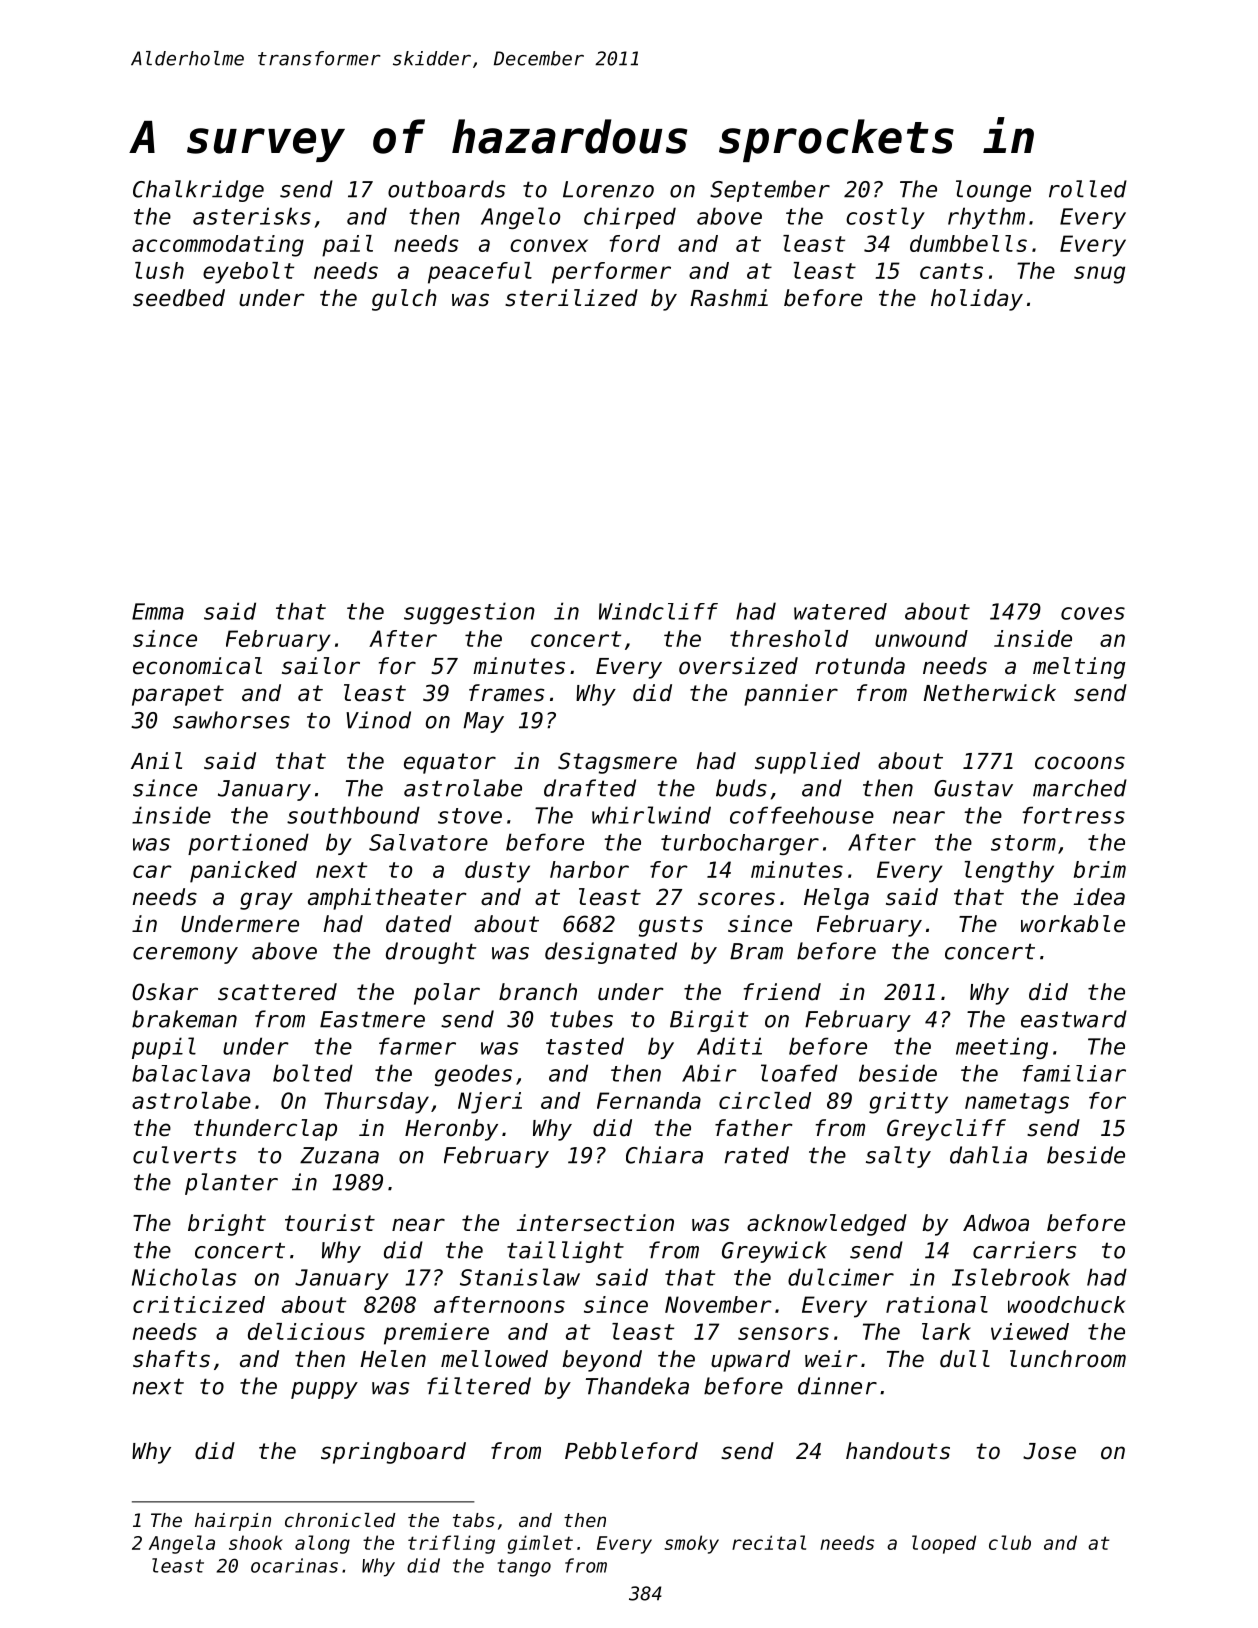 The width and height of the screenshot is (1258, 1628). What do you see at coordinates (691, 1544) in the screenshot?
I see `smoky` at bounding box center [691, 1544].
